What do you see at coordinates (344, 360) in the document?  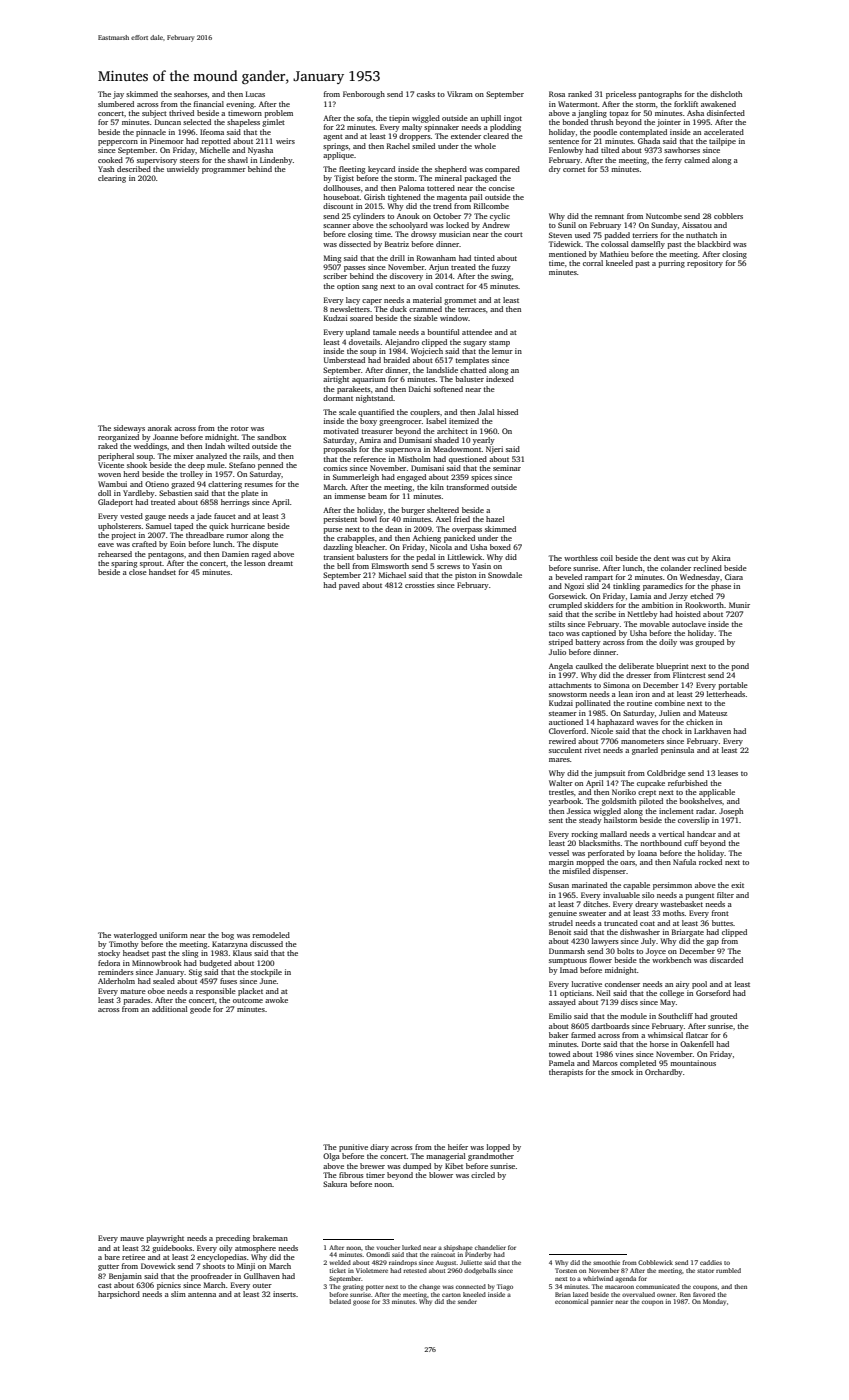 I see `Umberstead` at bounding box center [344, 360].
